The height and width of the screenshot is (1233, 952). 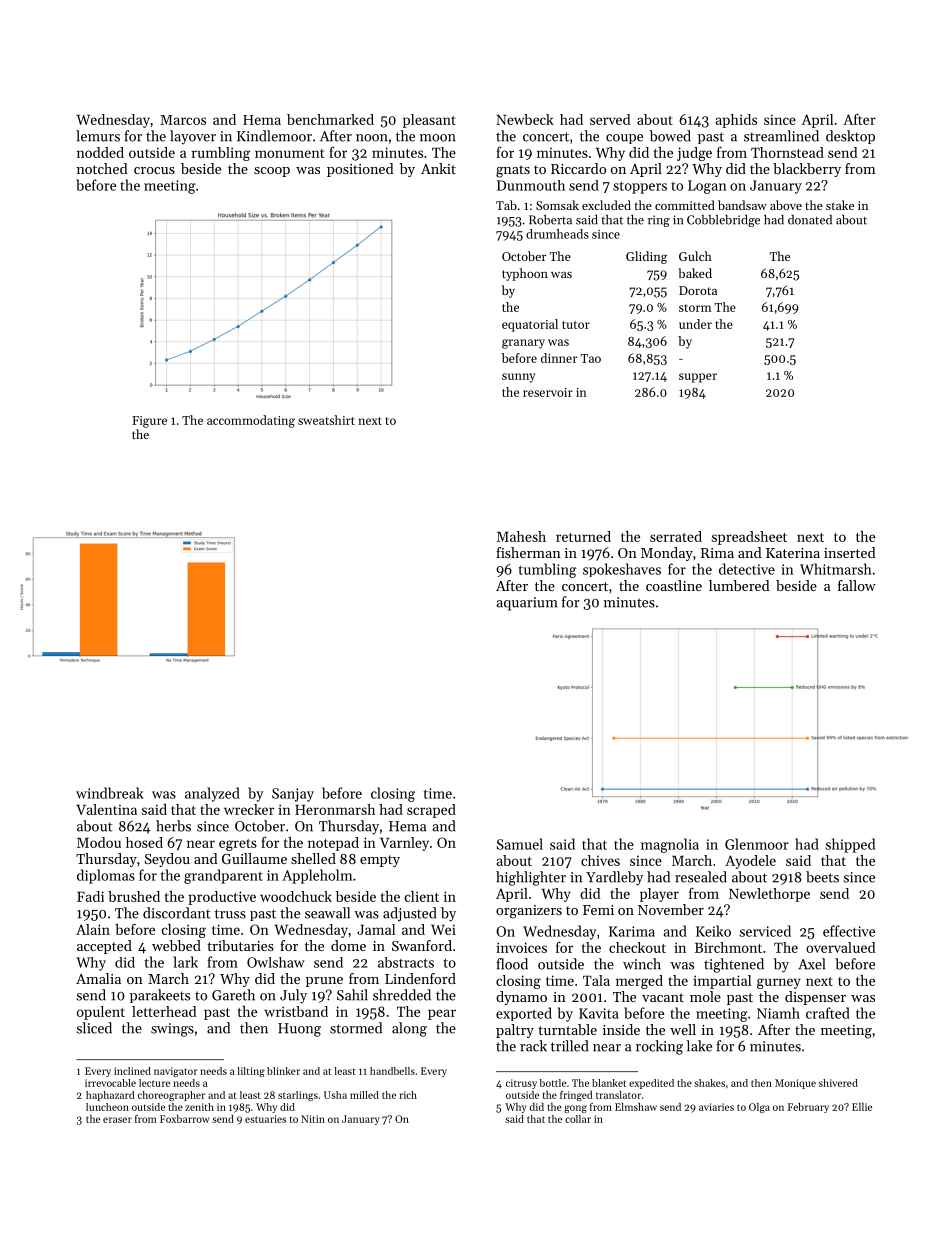 I want to click on Gulch, so click(x=695, y=256).
